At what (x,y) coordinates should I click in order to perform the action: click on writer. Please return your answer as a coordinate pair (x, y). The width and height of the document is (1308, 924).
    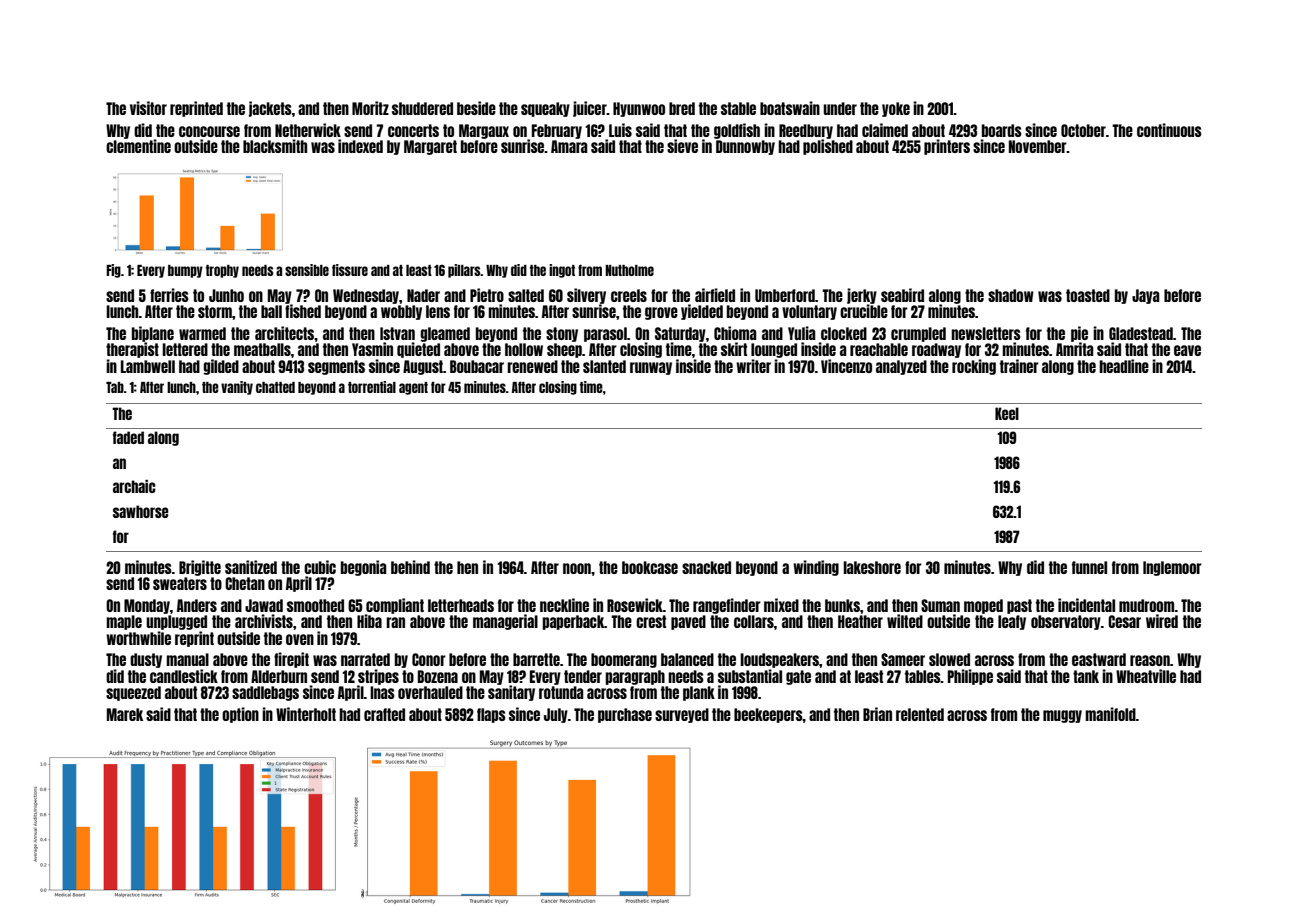
    Looking at the image, I should click on (753, 366).
